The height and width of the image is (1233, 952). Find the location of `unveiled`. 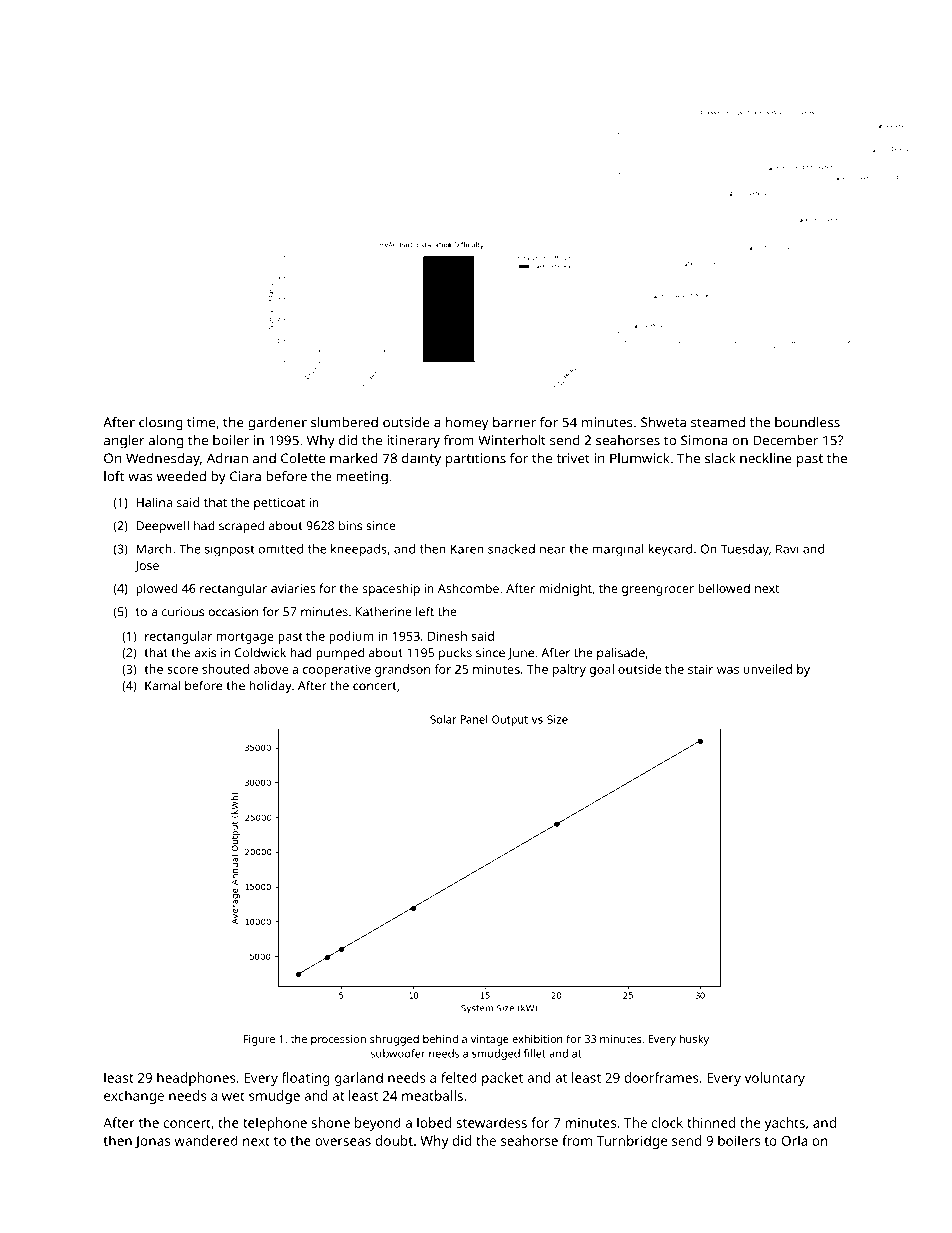

unveiled is located at coordinates (767, 669).
